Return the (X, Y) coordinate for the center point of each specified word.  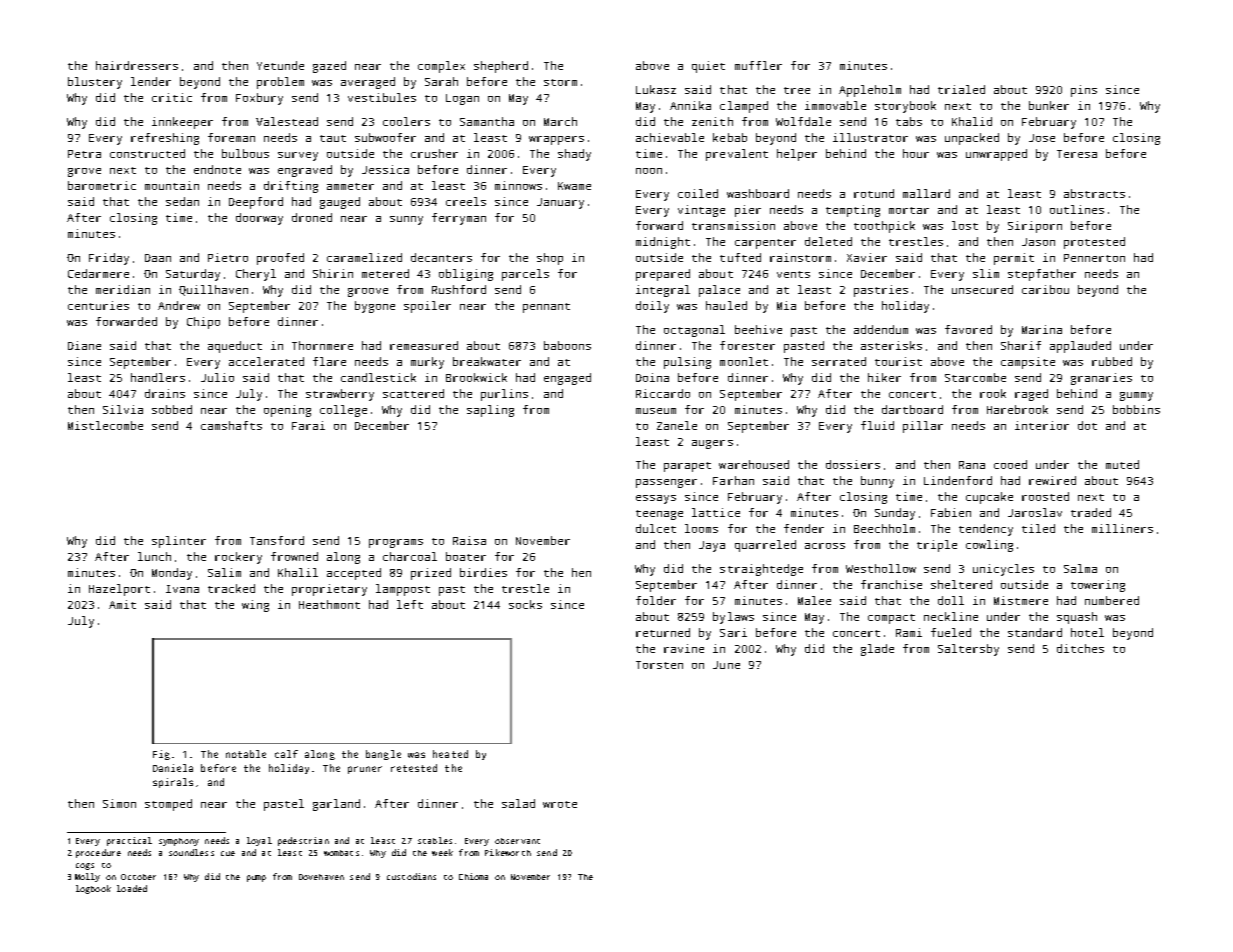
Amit (122, 604)
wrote (560, 804)
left (410, 604)
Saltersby (968, 650)
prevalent (737, 155)
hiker (884, 377)
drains (165, 393)
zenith (712, 121)
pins (1084, 91)
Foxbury (259, 99)
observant (517, 841)
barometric (102, 185)
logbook (93, 889)
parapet (687, 467)
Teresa (1077, 154)
